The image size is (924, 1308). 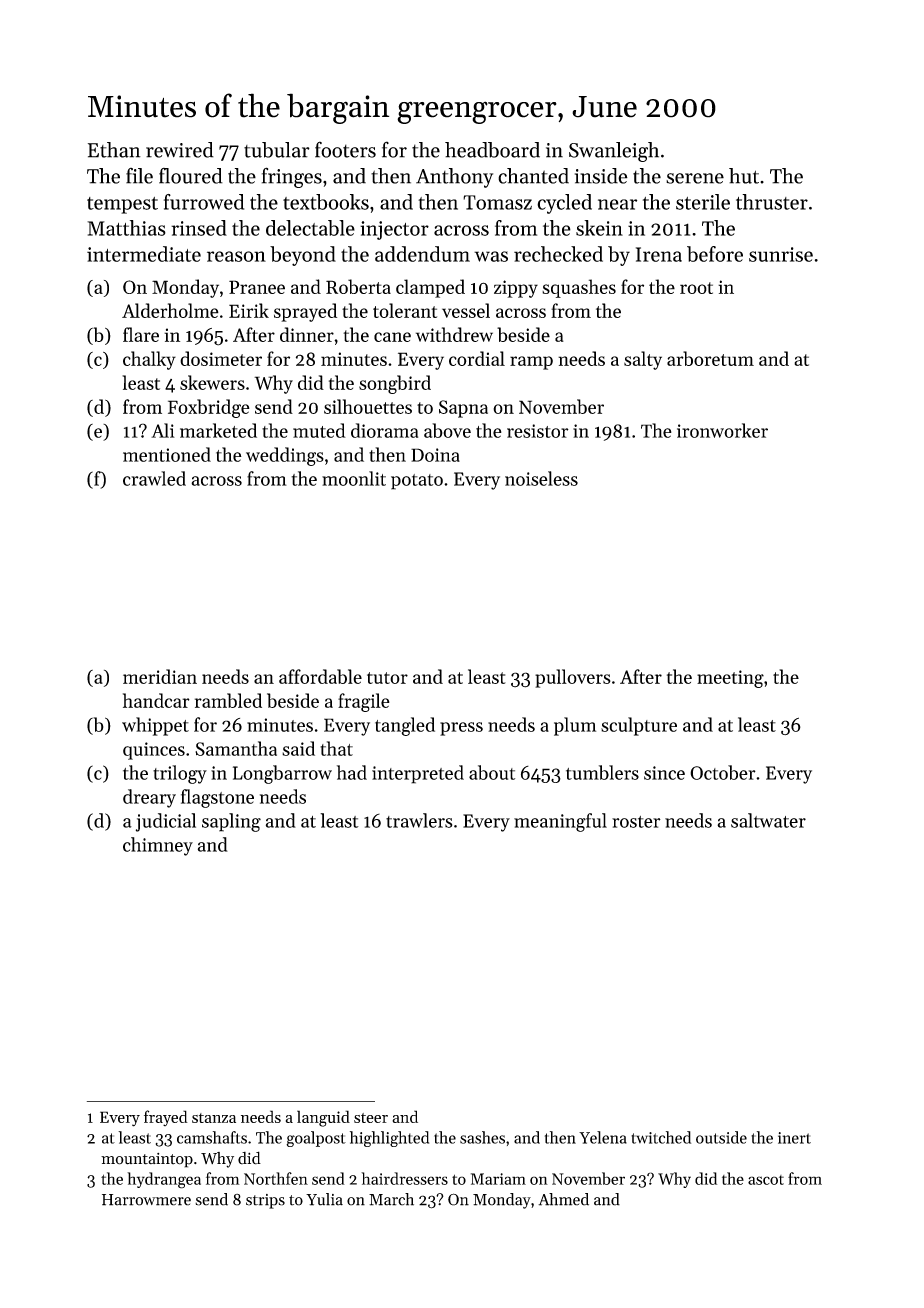 I want to click on saltwater, so click(x=768, y=820).
